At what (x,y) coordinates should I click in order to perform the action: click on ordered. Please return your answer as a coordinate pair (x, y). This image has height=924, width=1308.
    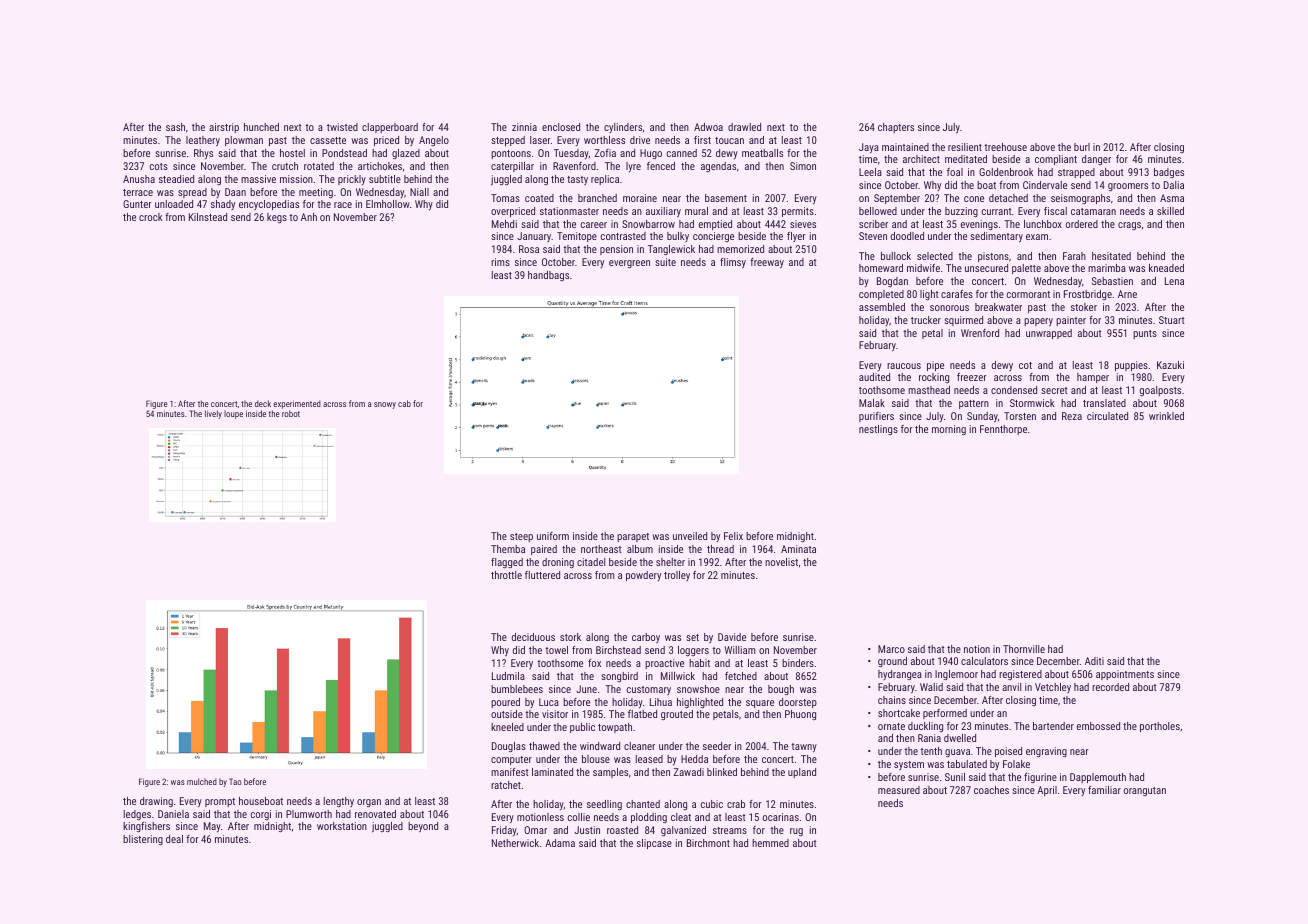
    Looking at the image, I should click on (1082, 224).
